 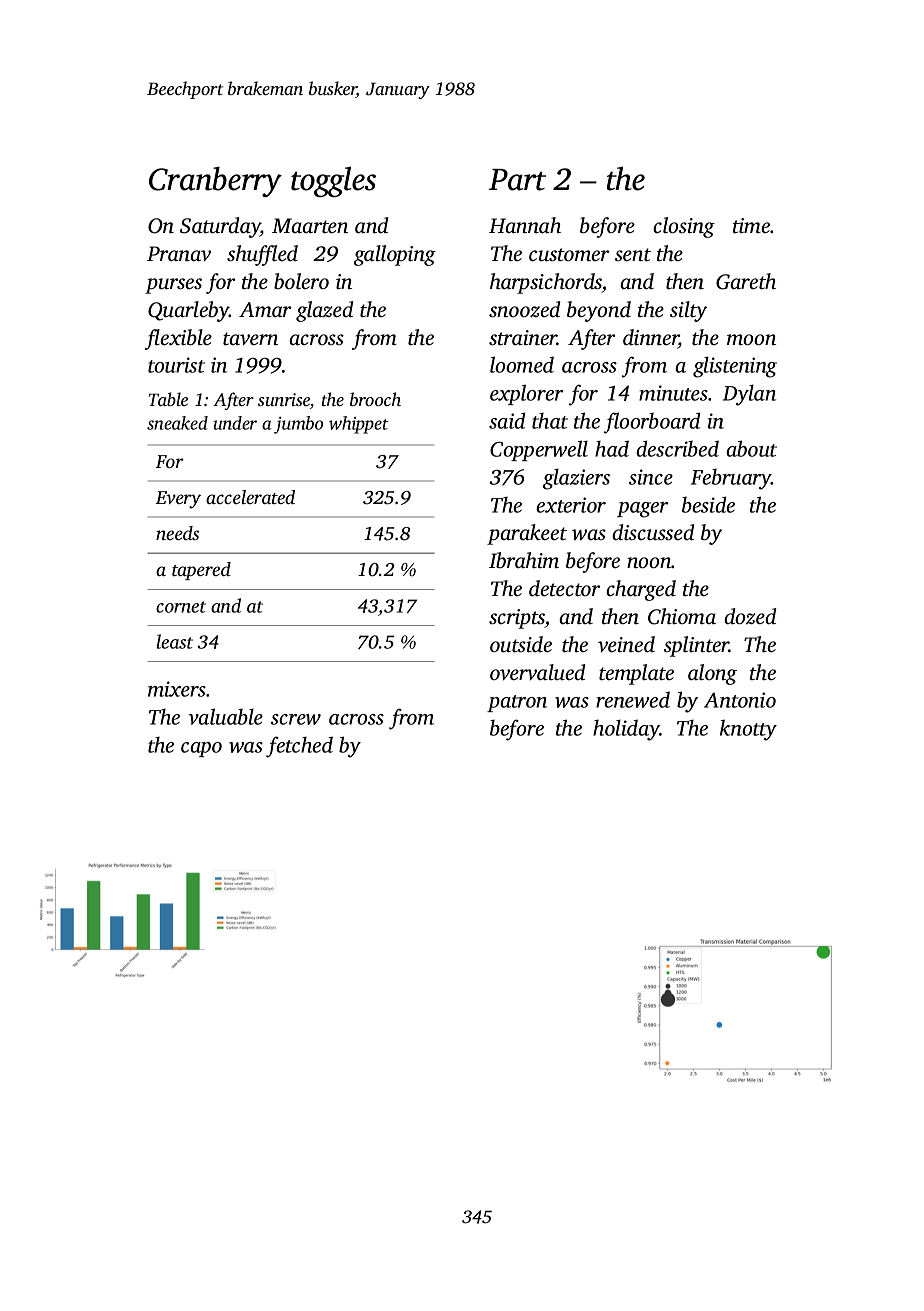 What do you see at coordinates (333, 181) in the screenshot?
I see `toggles` at bounding box center [333, 181].
